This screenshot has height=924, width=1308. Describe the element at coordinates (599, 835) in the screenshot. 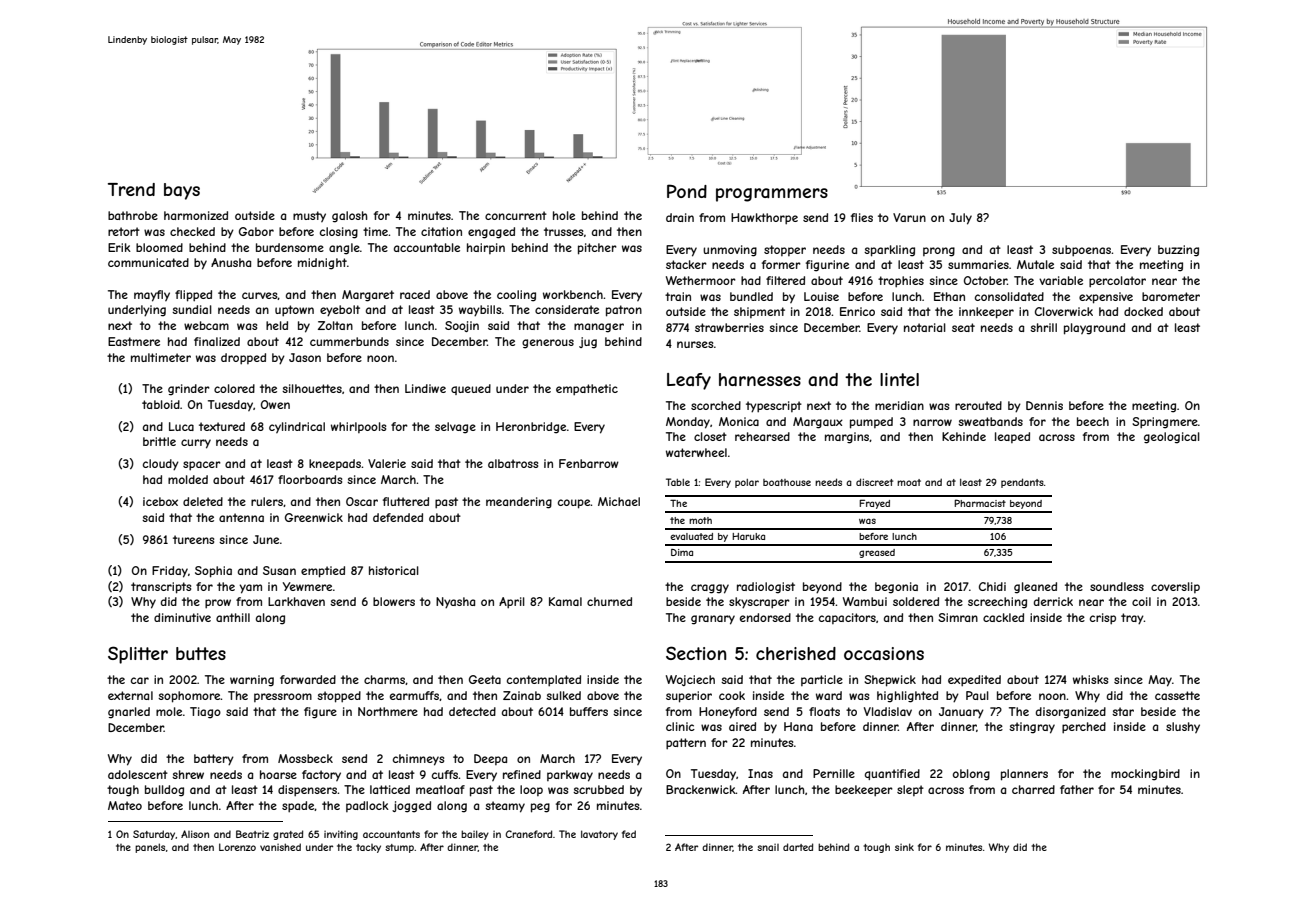

I see `lavatory` at that location.
